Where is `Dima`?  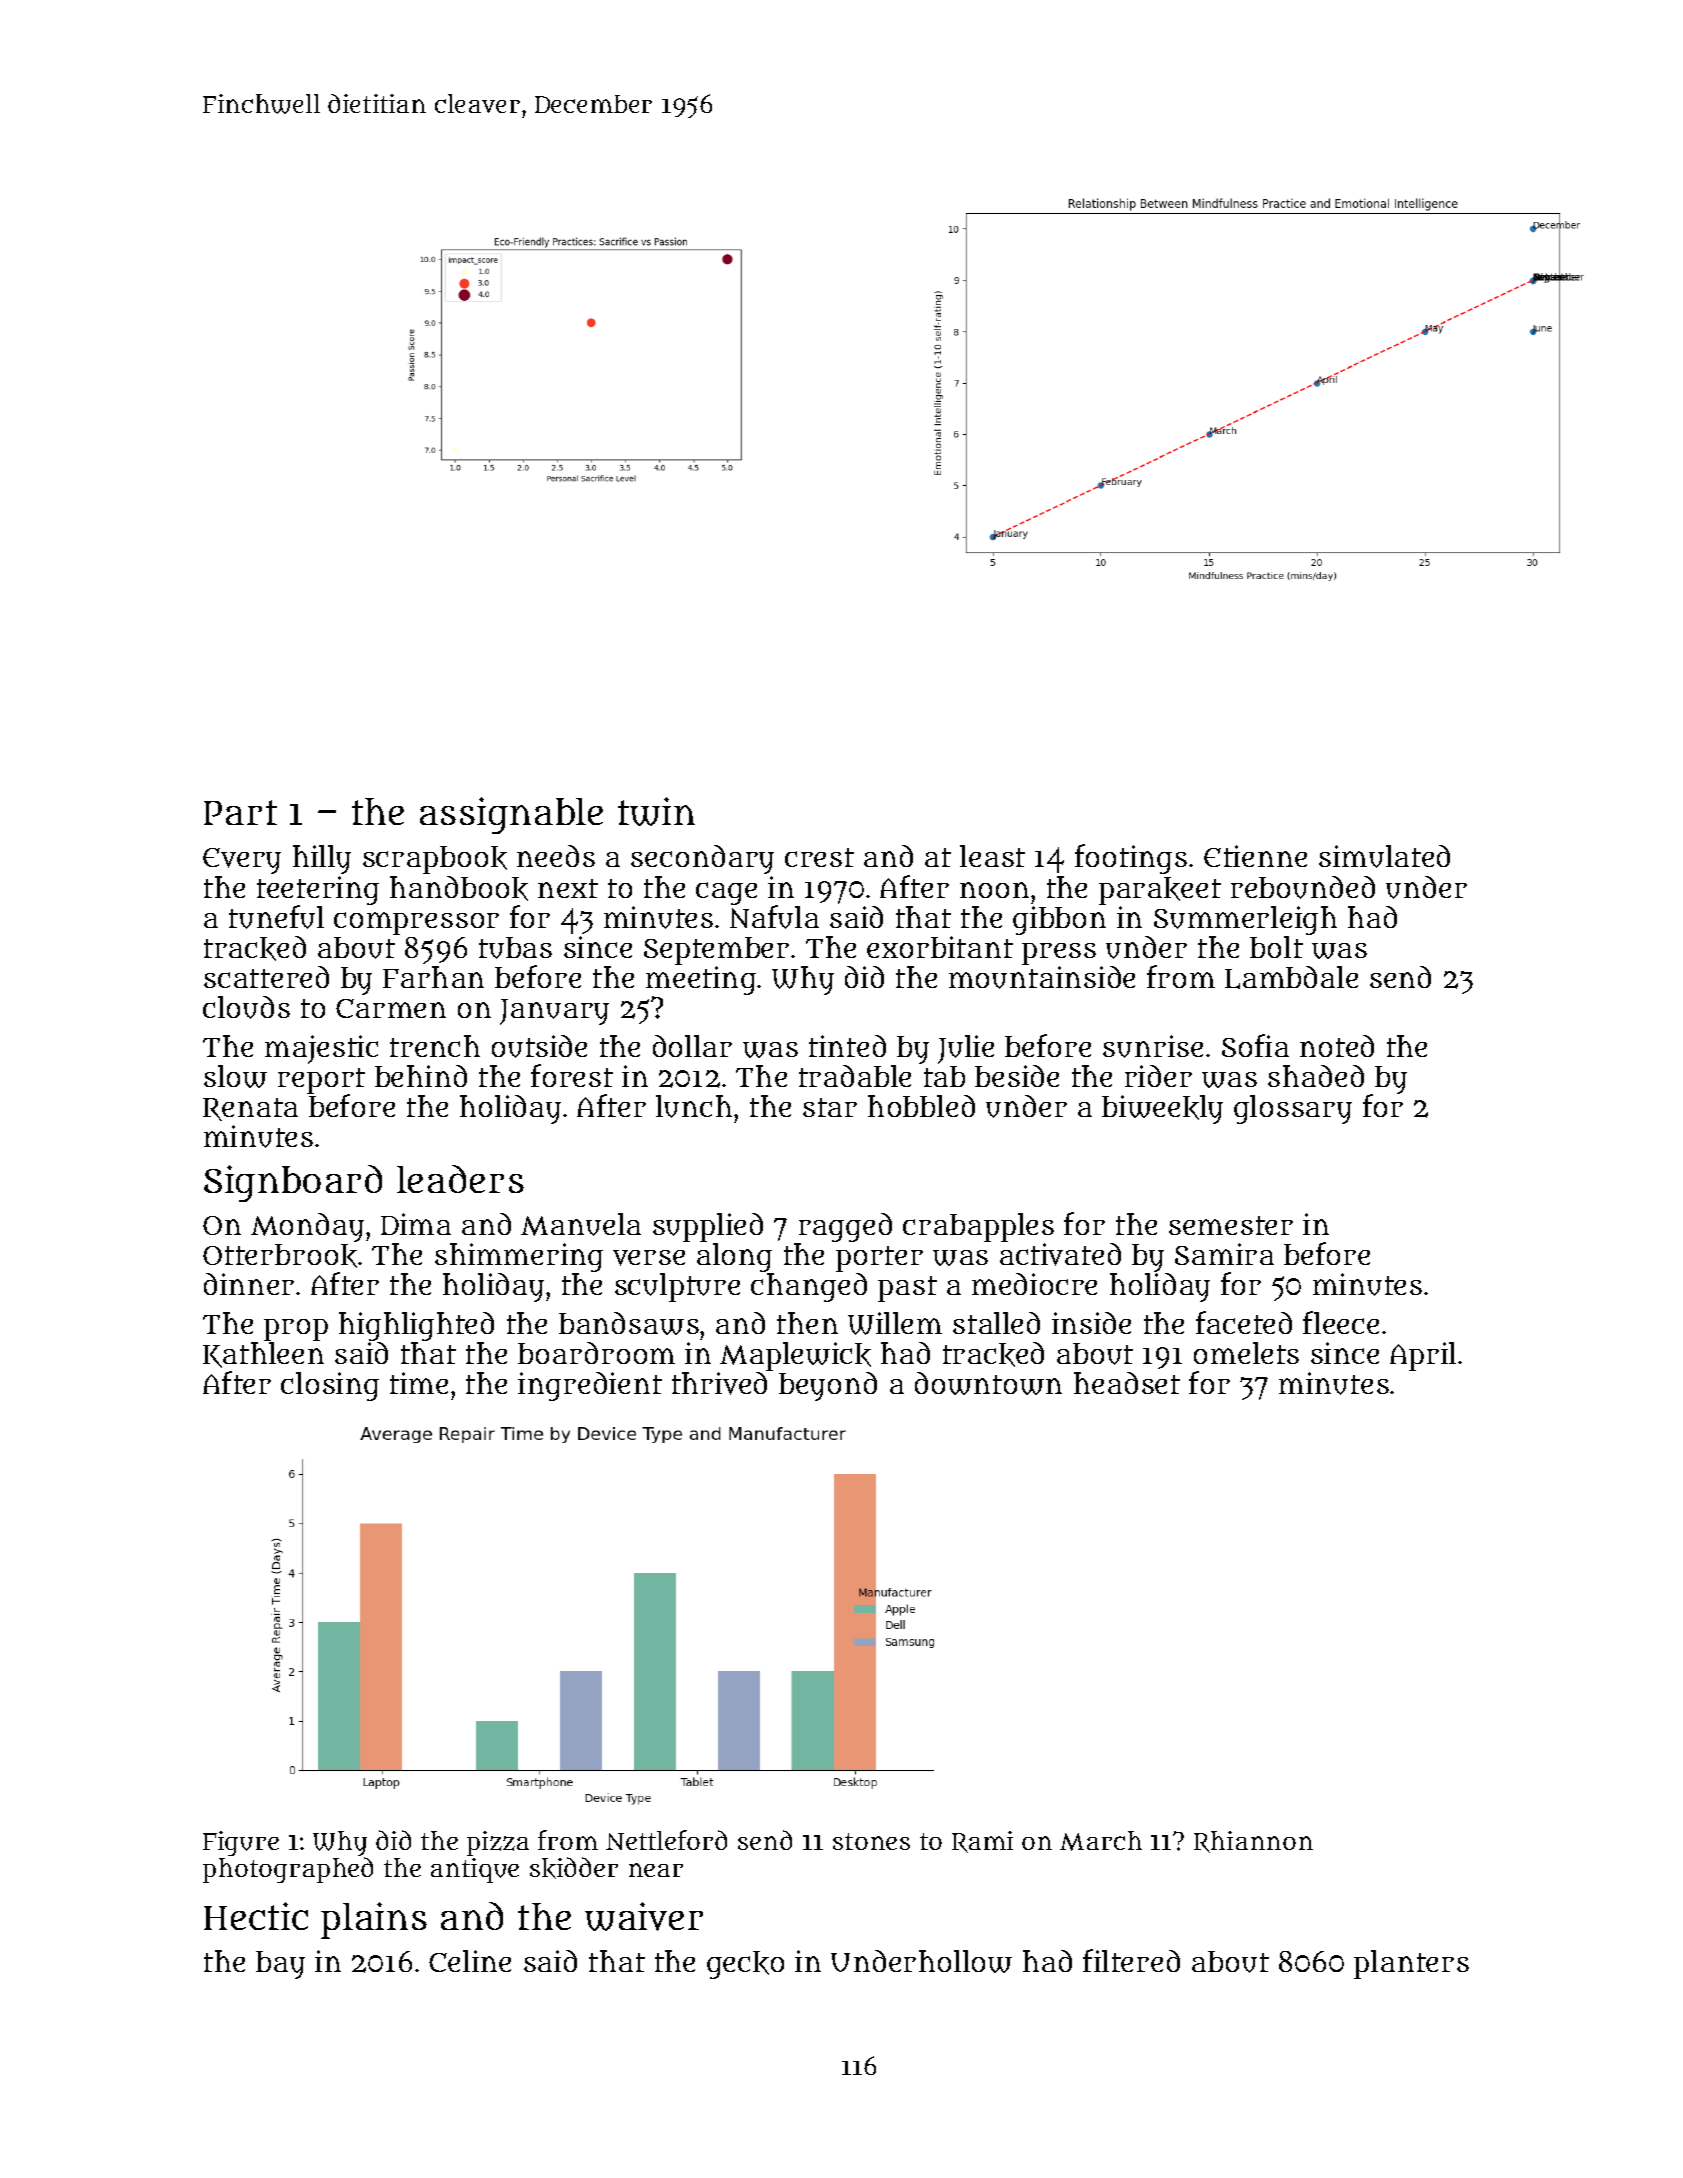
Dima is located at coordinates (416, 1224).
